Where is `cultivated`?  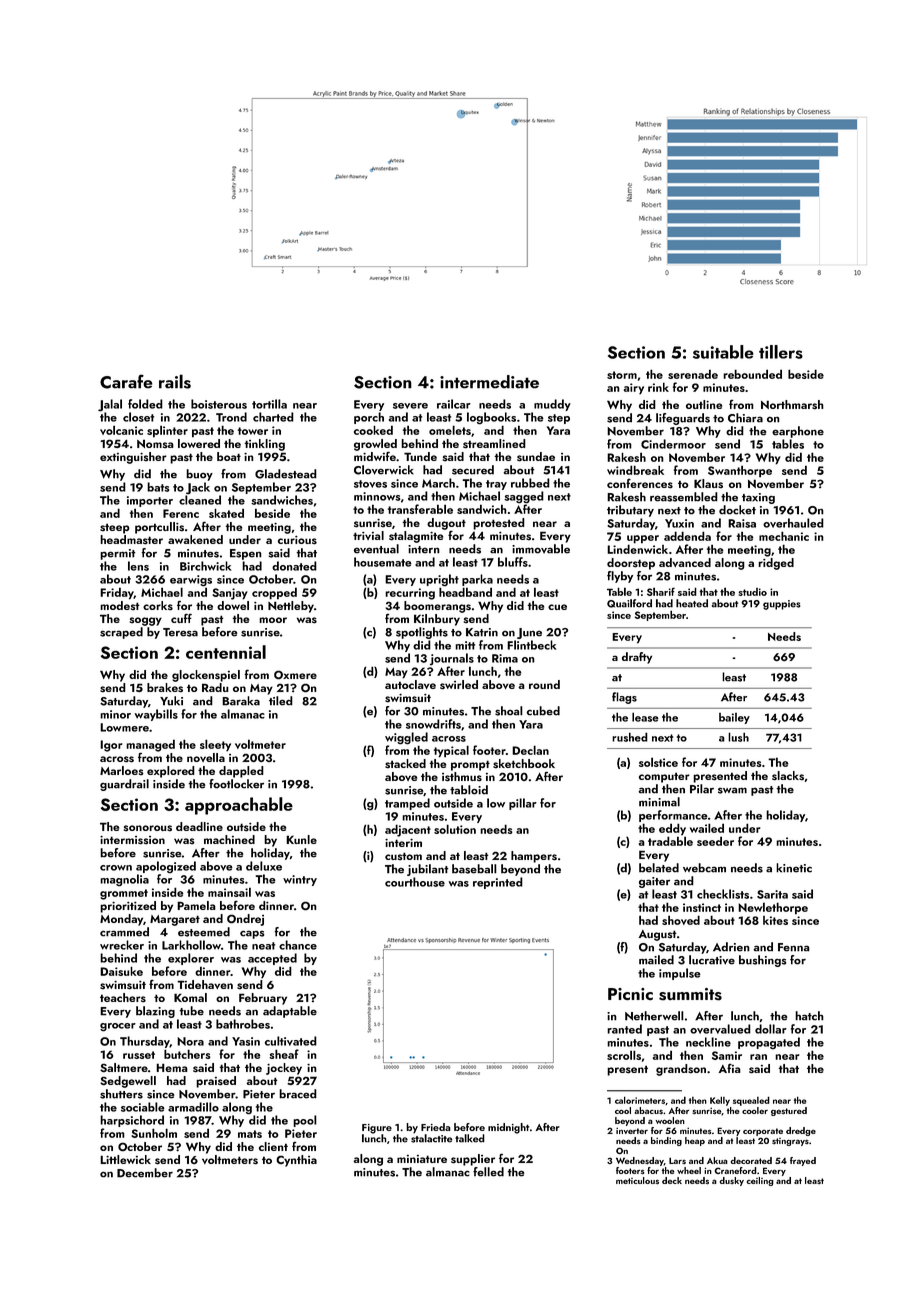 cultivated is located at coordinates (291, 1041).
